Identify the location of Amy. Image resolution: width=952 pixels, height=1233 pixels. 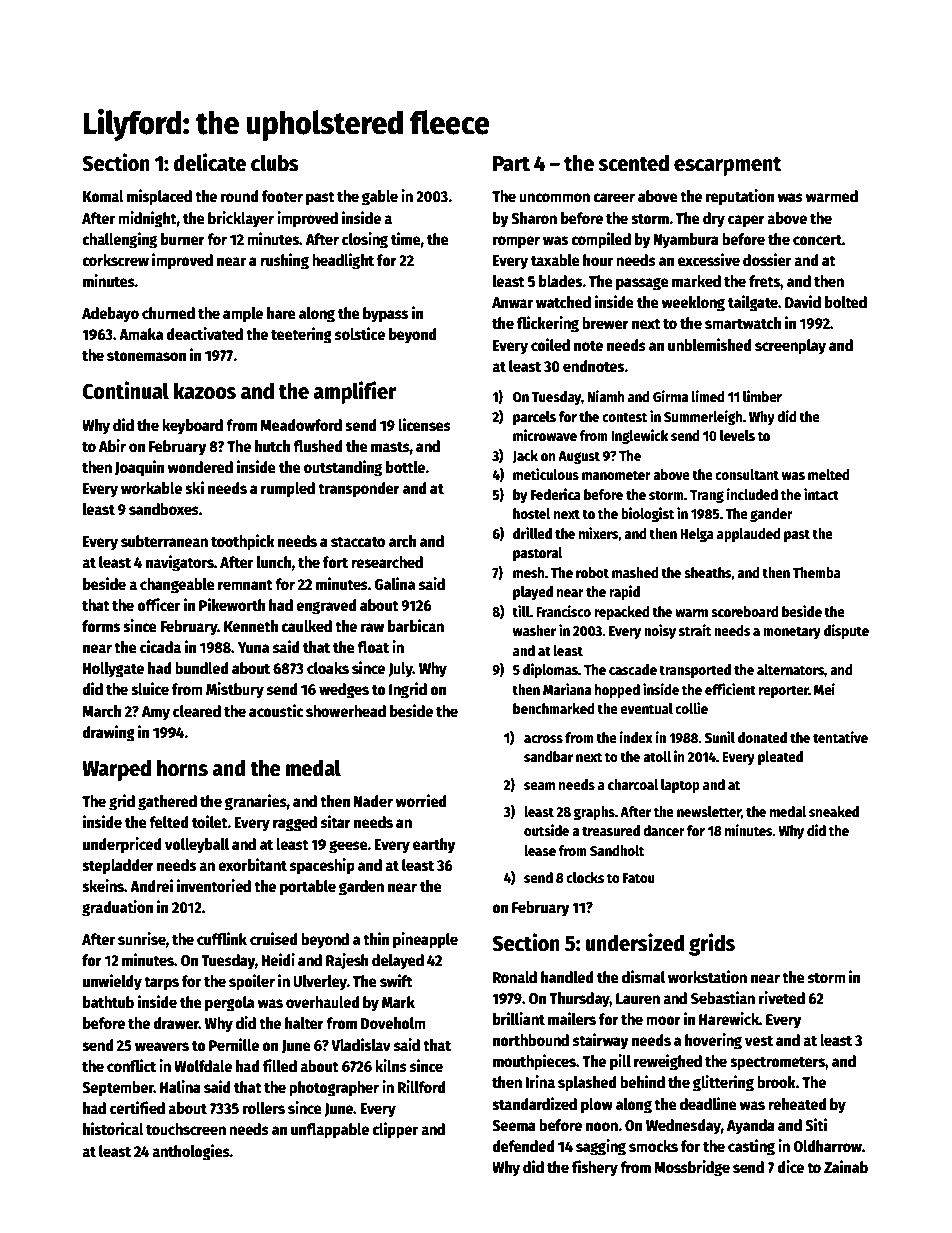
(156, 713).
